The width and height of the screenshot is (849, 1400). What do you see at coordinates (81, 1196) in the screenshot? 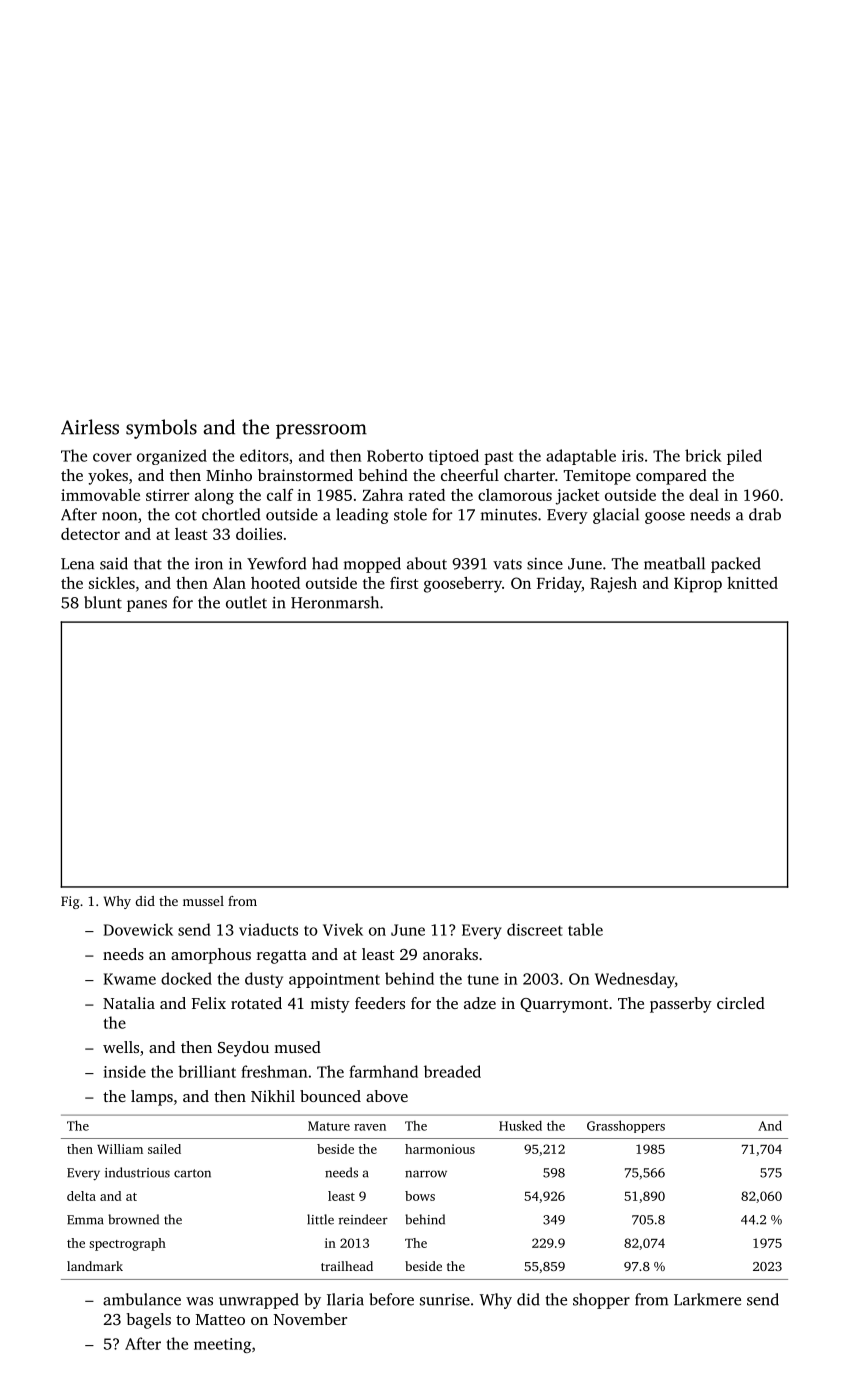
I see `delta` at bounding box center [81, 1196].
